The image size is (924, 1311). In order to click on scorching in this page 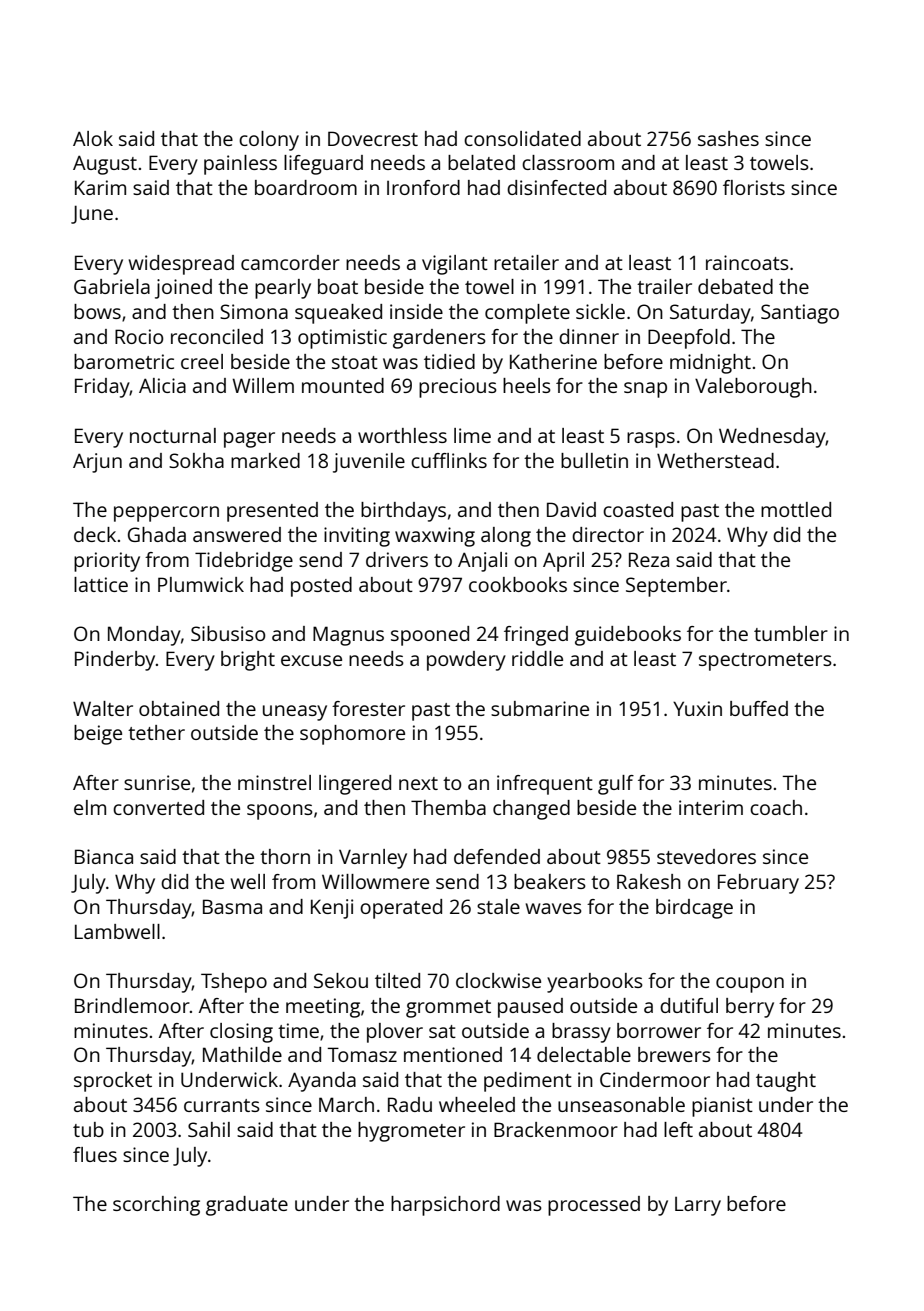, I will do `click(156, 1206)`.
